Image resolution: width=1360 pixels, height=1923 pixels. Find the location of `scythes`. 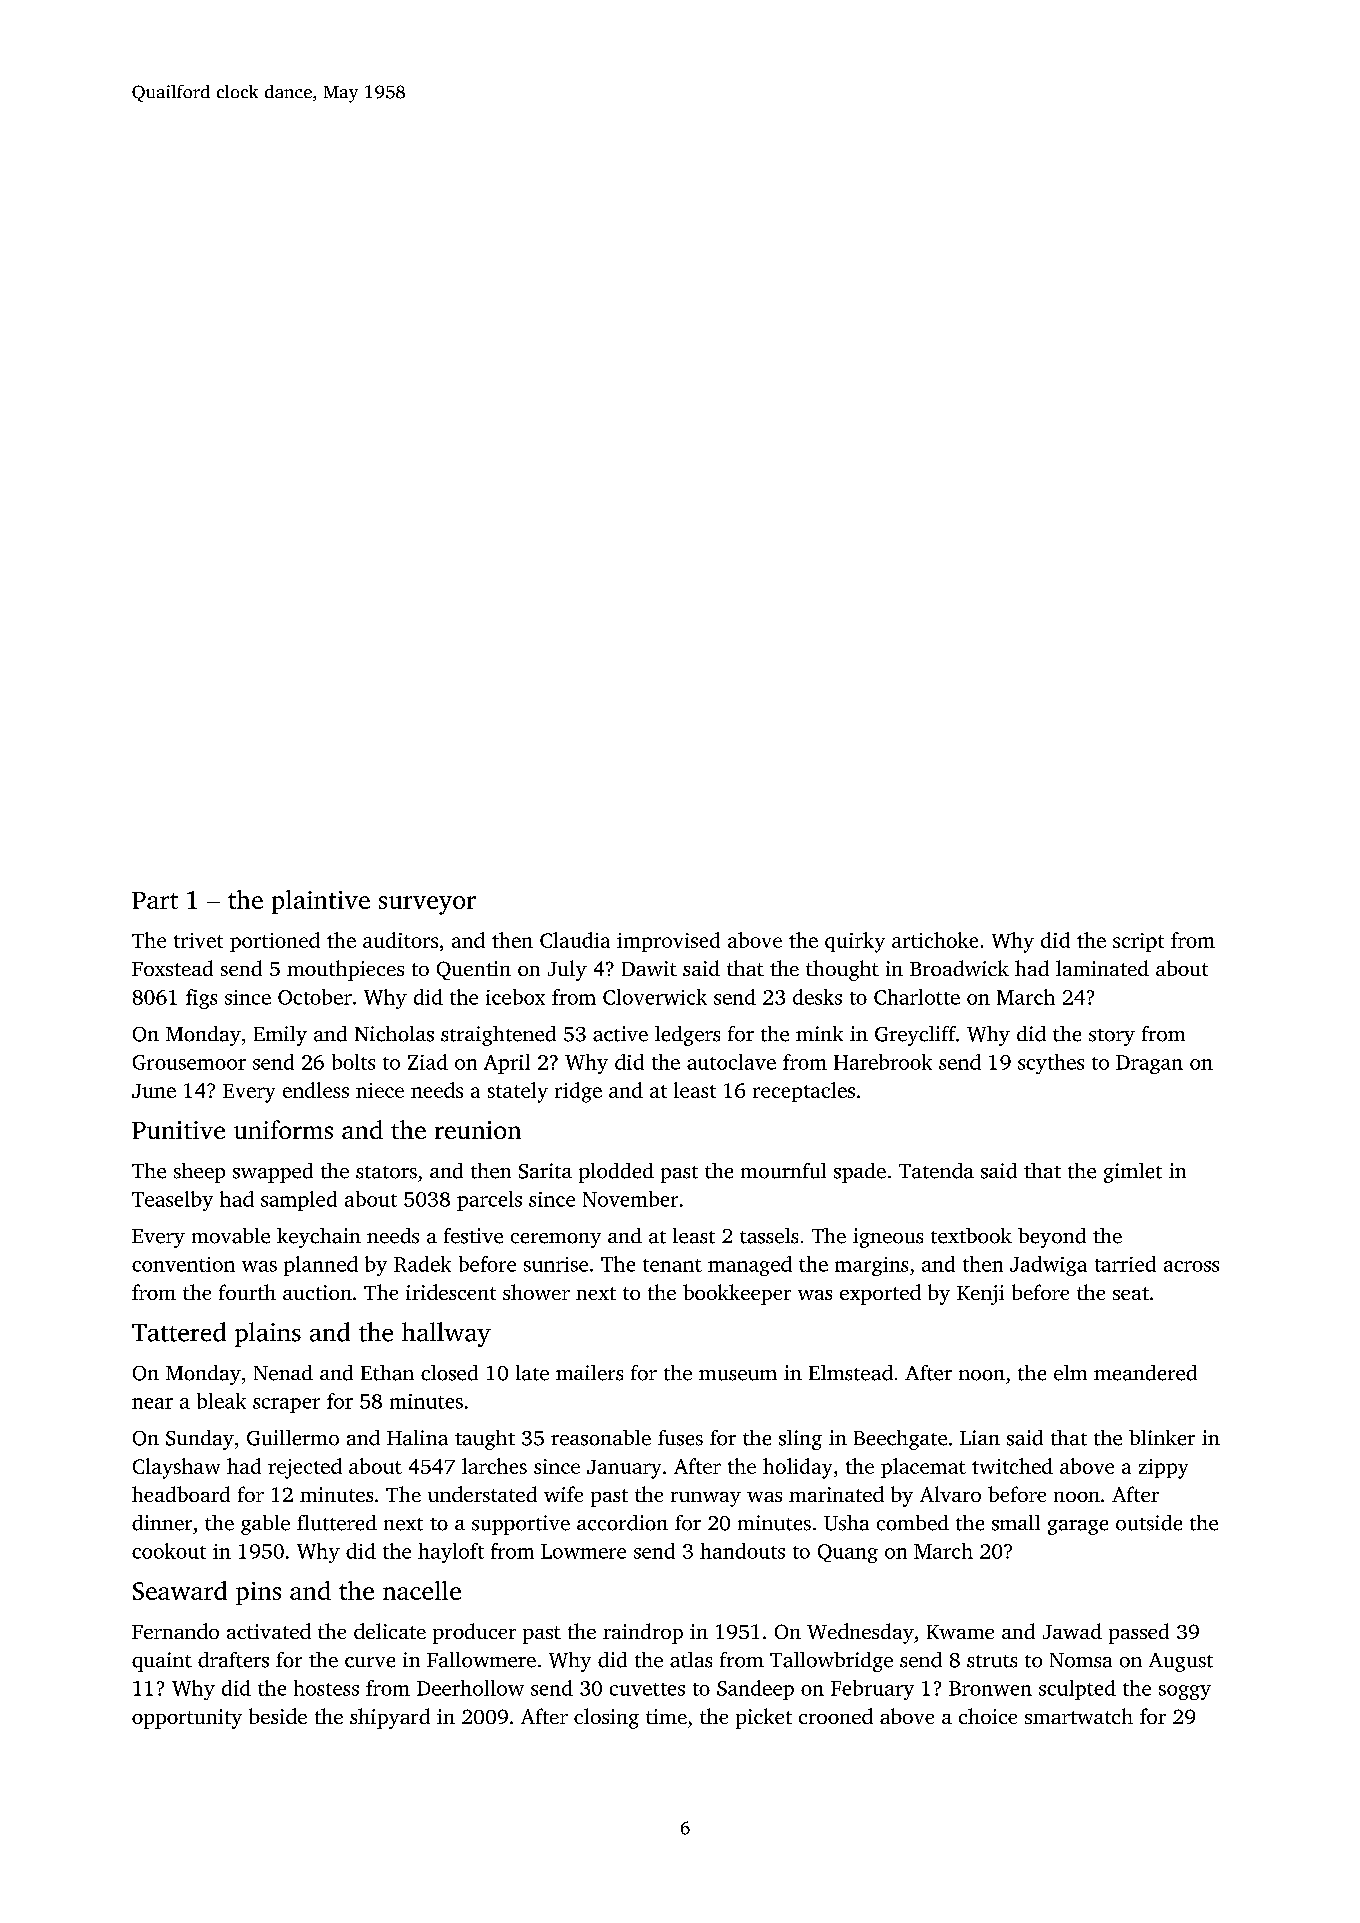

scythes is located at coordinates (1051, 1064).
